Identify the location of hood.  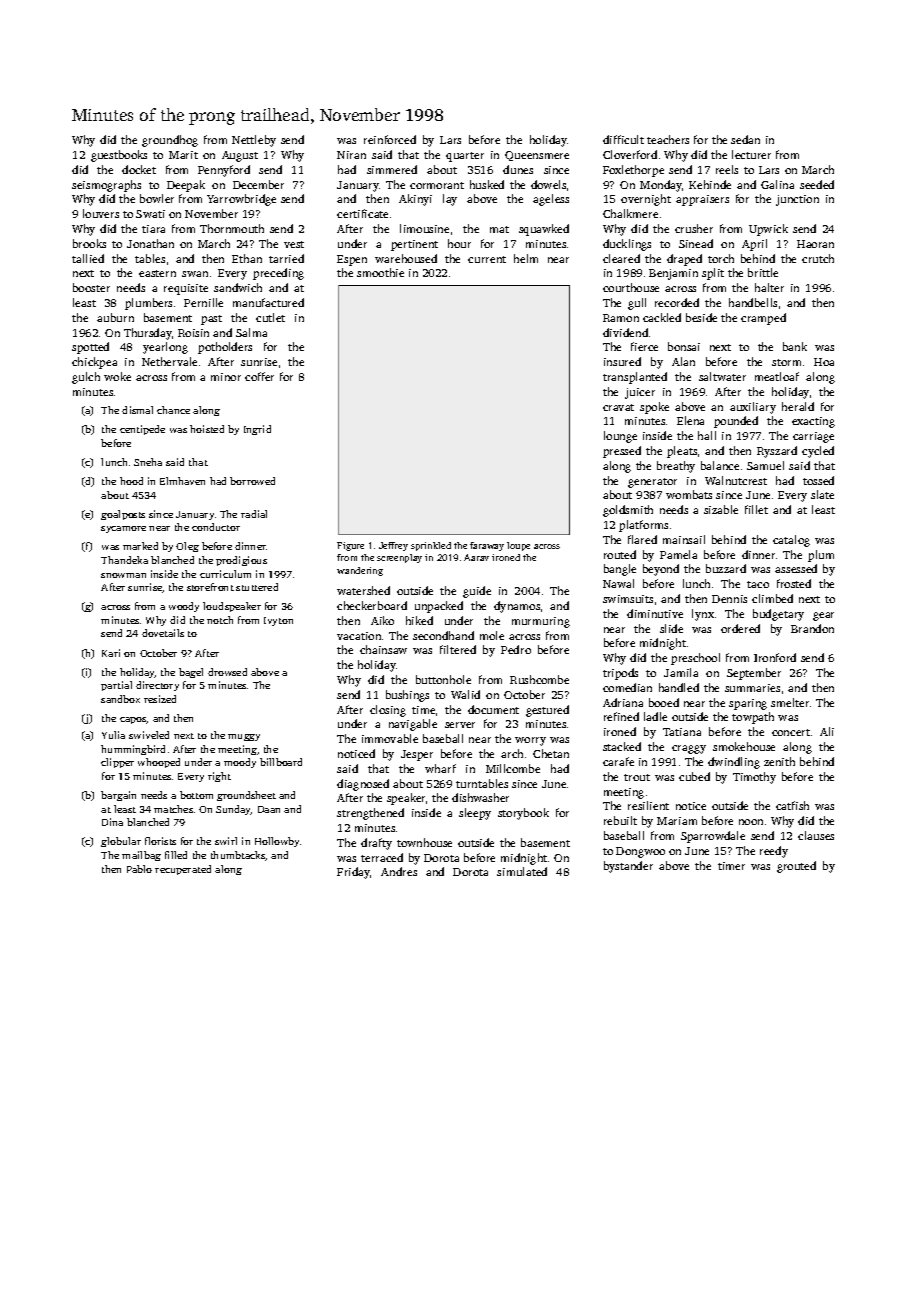
(131, 481).
